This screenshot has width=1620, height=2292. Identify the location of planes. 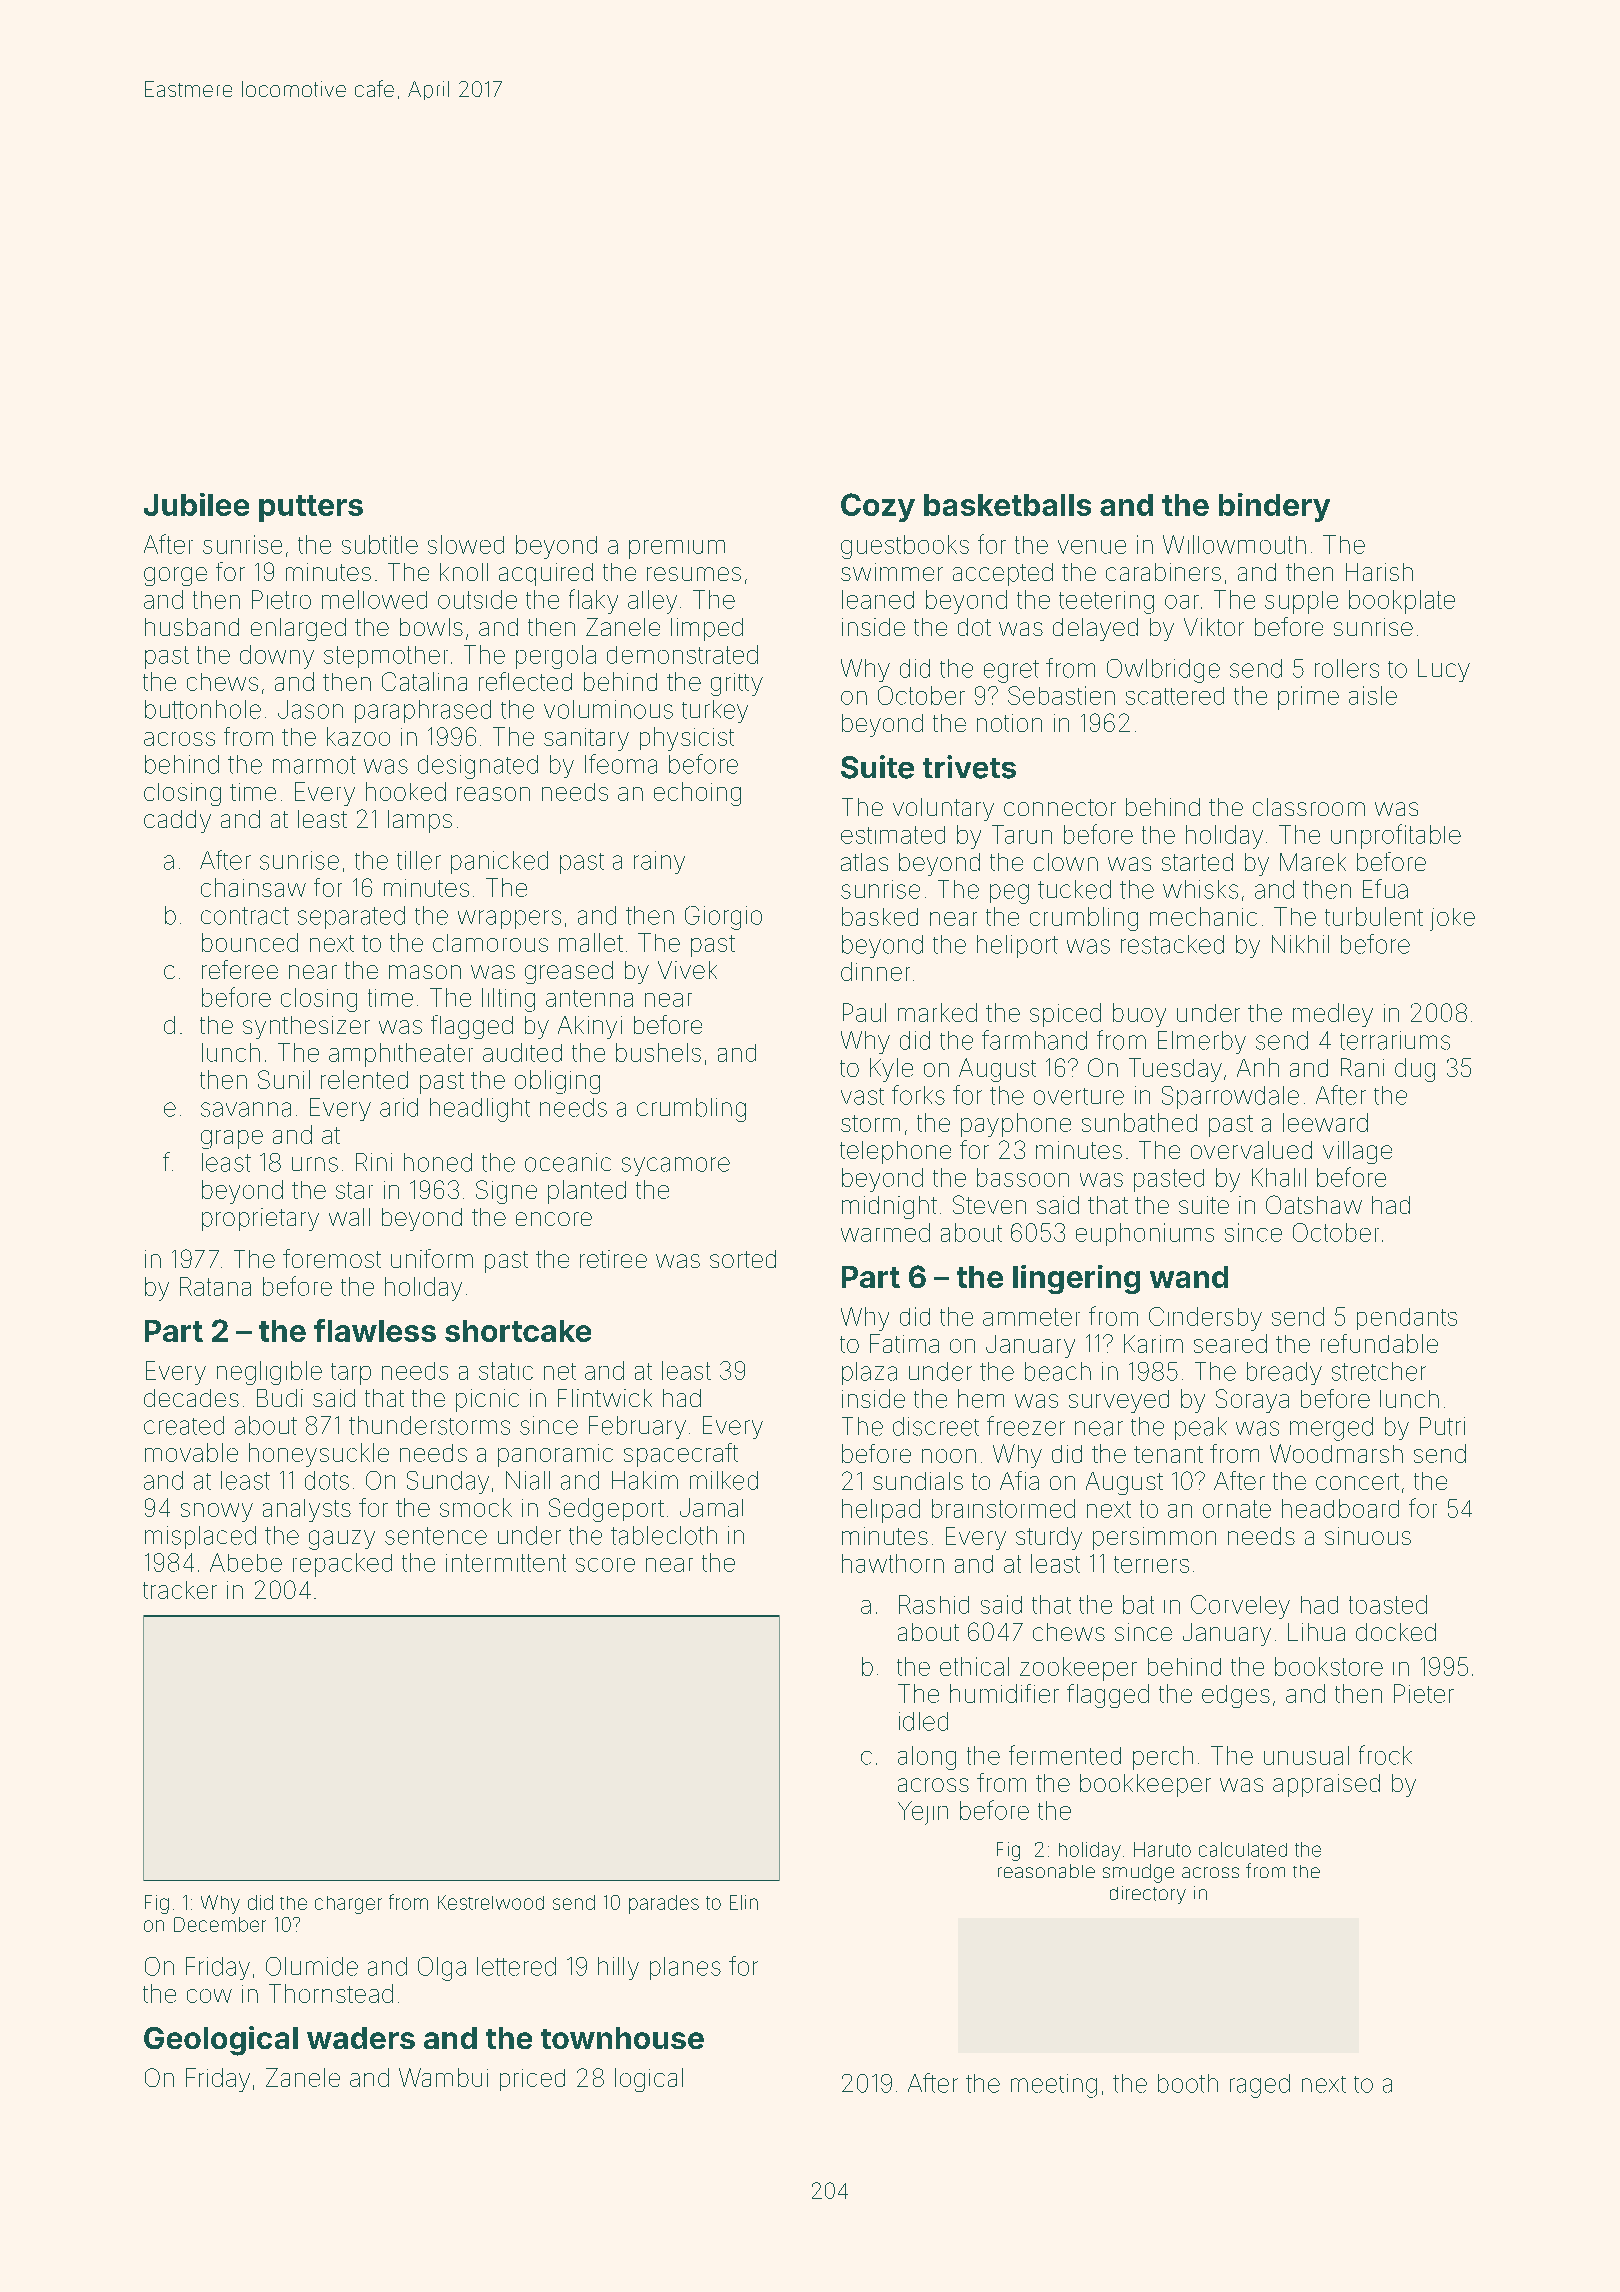
(685, 1968).
